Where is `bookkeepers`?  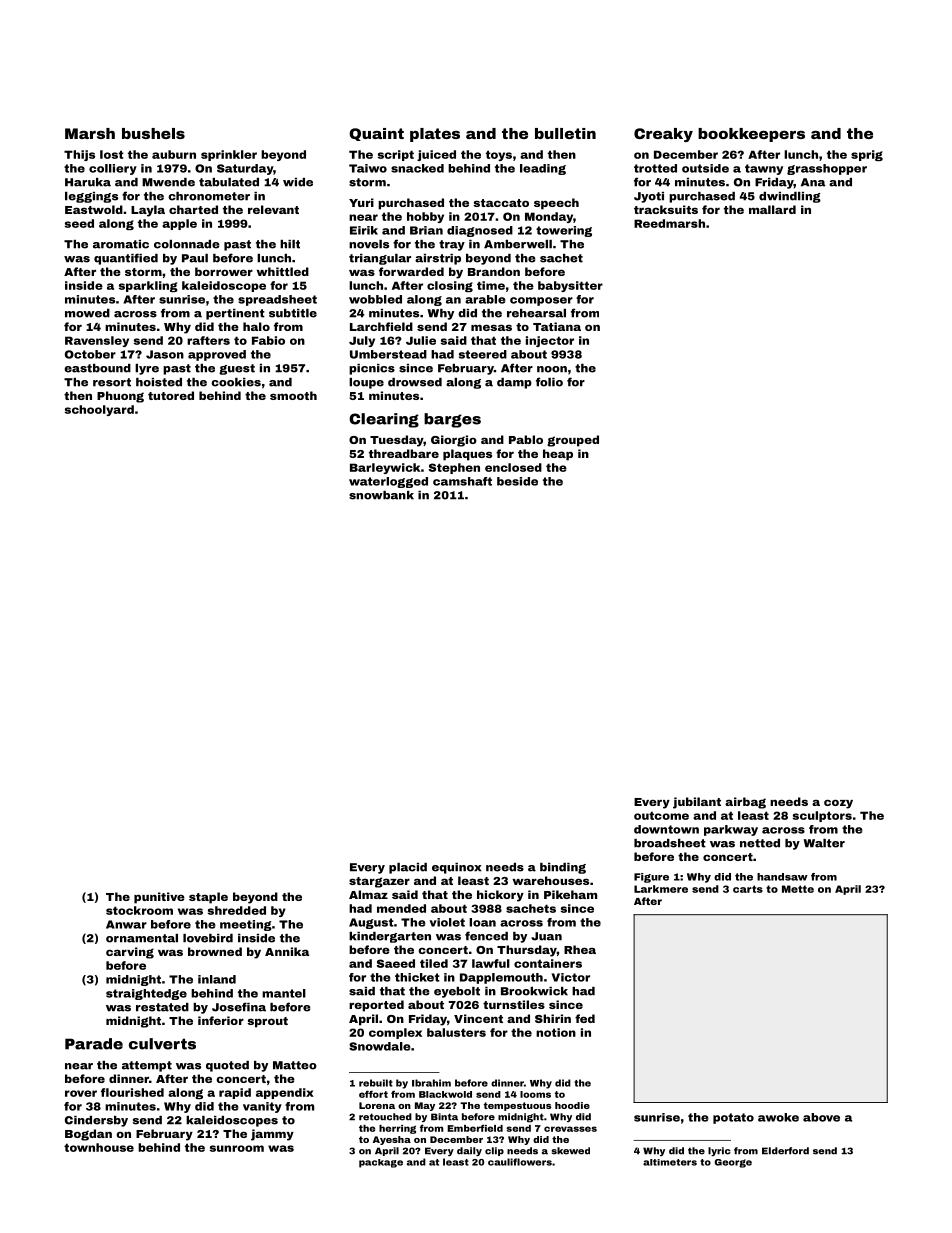
bookkeepers is located at coordinates (751, 135).
